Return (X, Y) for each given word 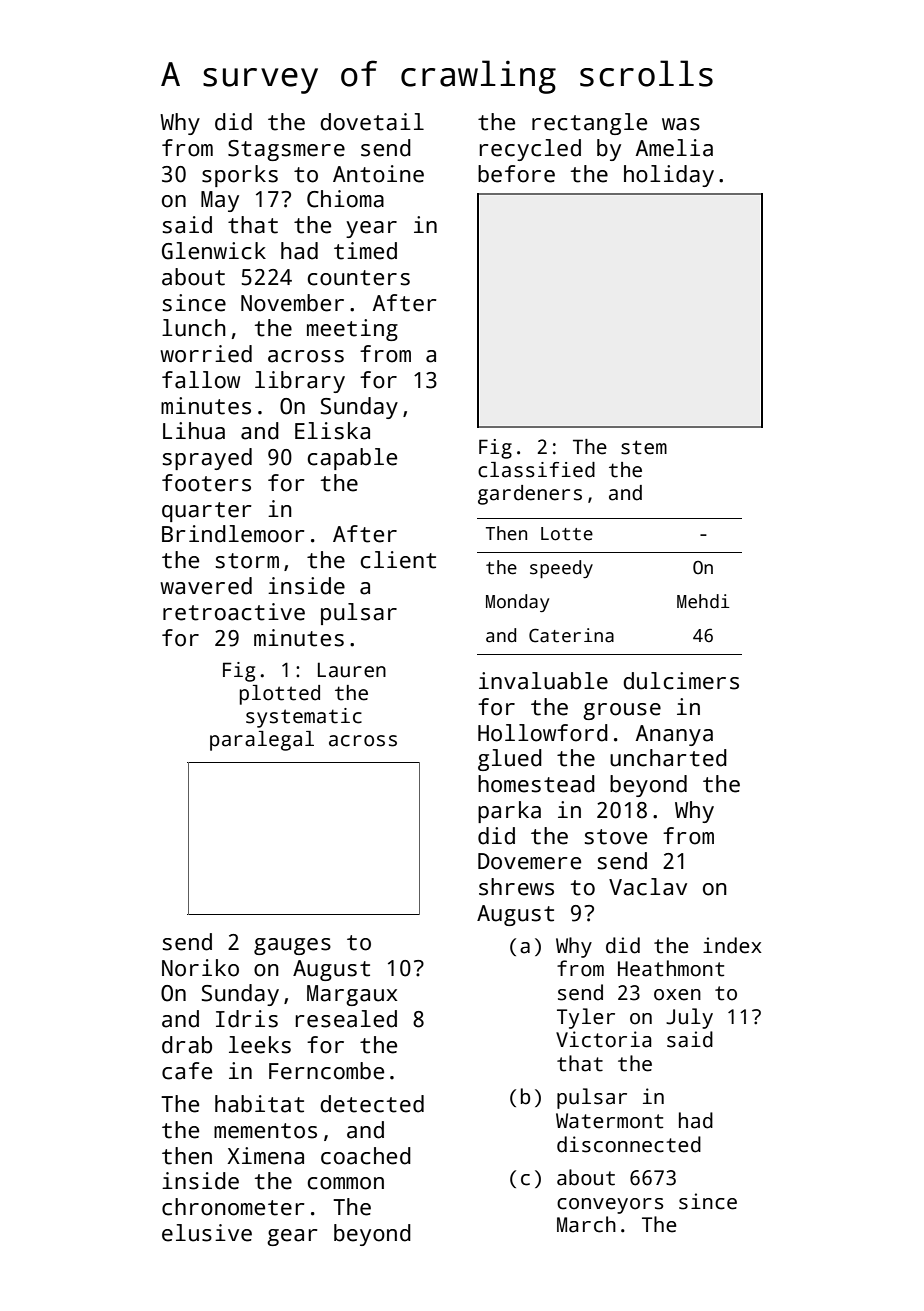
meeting (352, 330)
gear (292, 1237)
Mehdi (703, 601)
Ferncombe (326, 1071)
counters (359, 278)
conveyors (610, 1206)
